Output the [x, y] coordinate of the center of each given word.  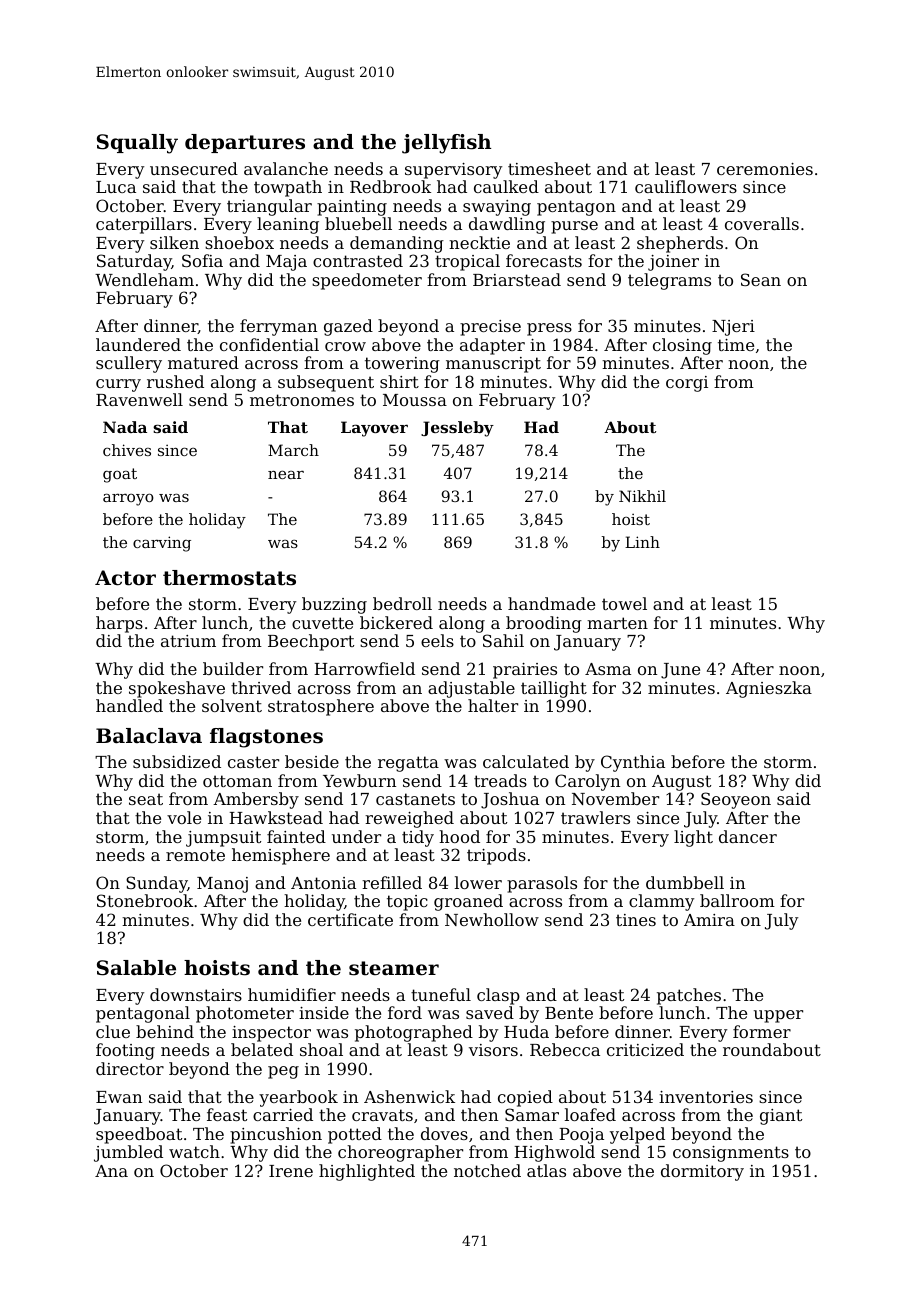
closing [682, 346]
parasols [542, 884]
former [762, 1031]
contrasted [358, 260]
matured [203, 362]
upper [778, 1016]
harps [119, 624]
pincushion [276, 1135]
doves [444, 1133]
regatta [408, 764]
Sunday [156, 884]
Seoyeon [736, 800]
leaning [288, 225]
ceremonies [765, 169]
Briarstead [517, 279]
